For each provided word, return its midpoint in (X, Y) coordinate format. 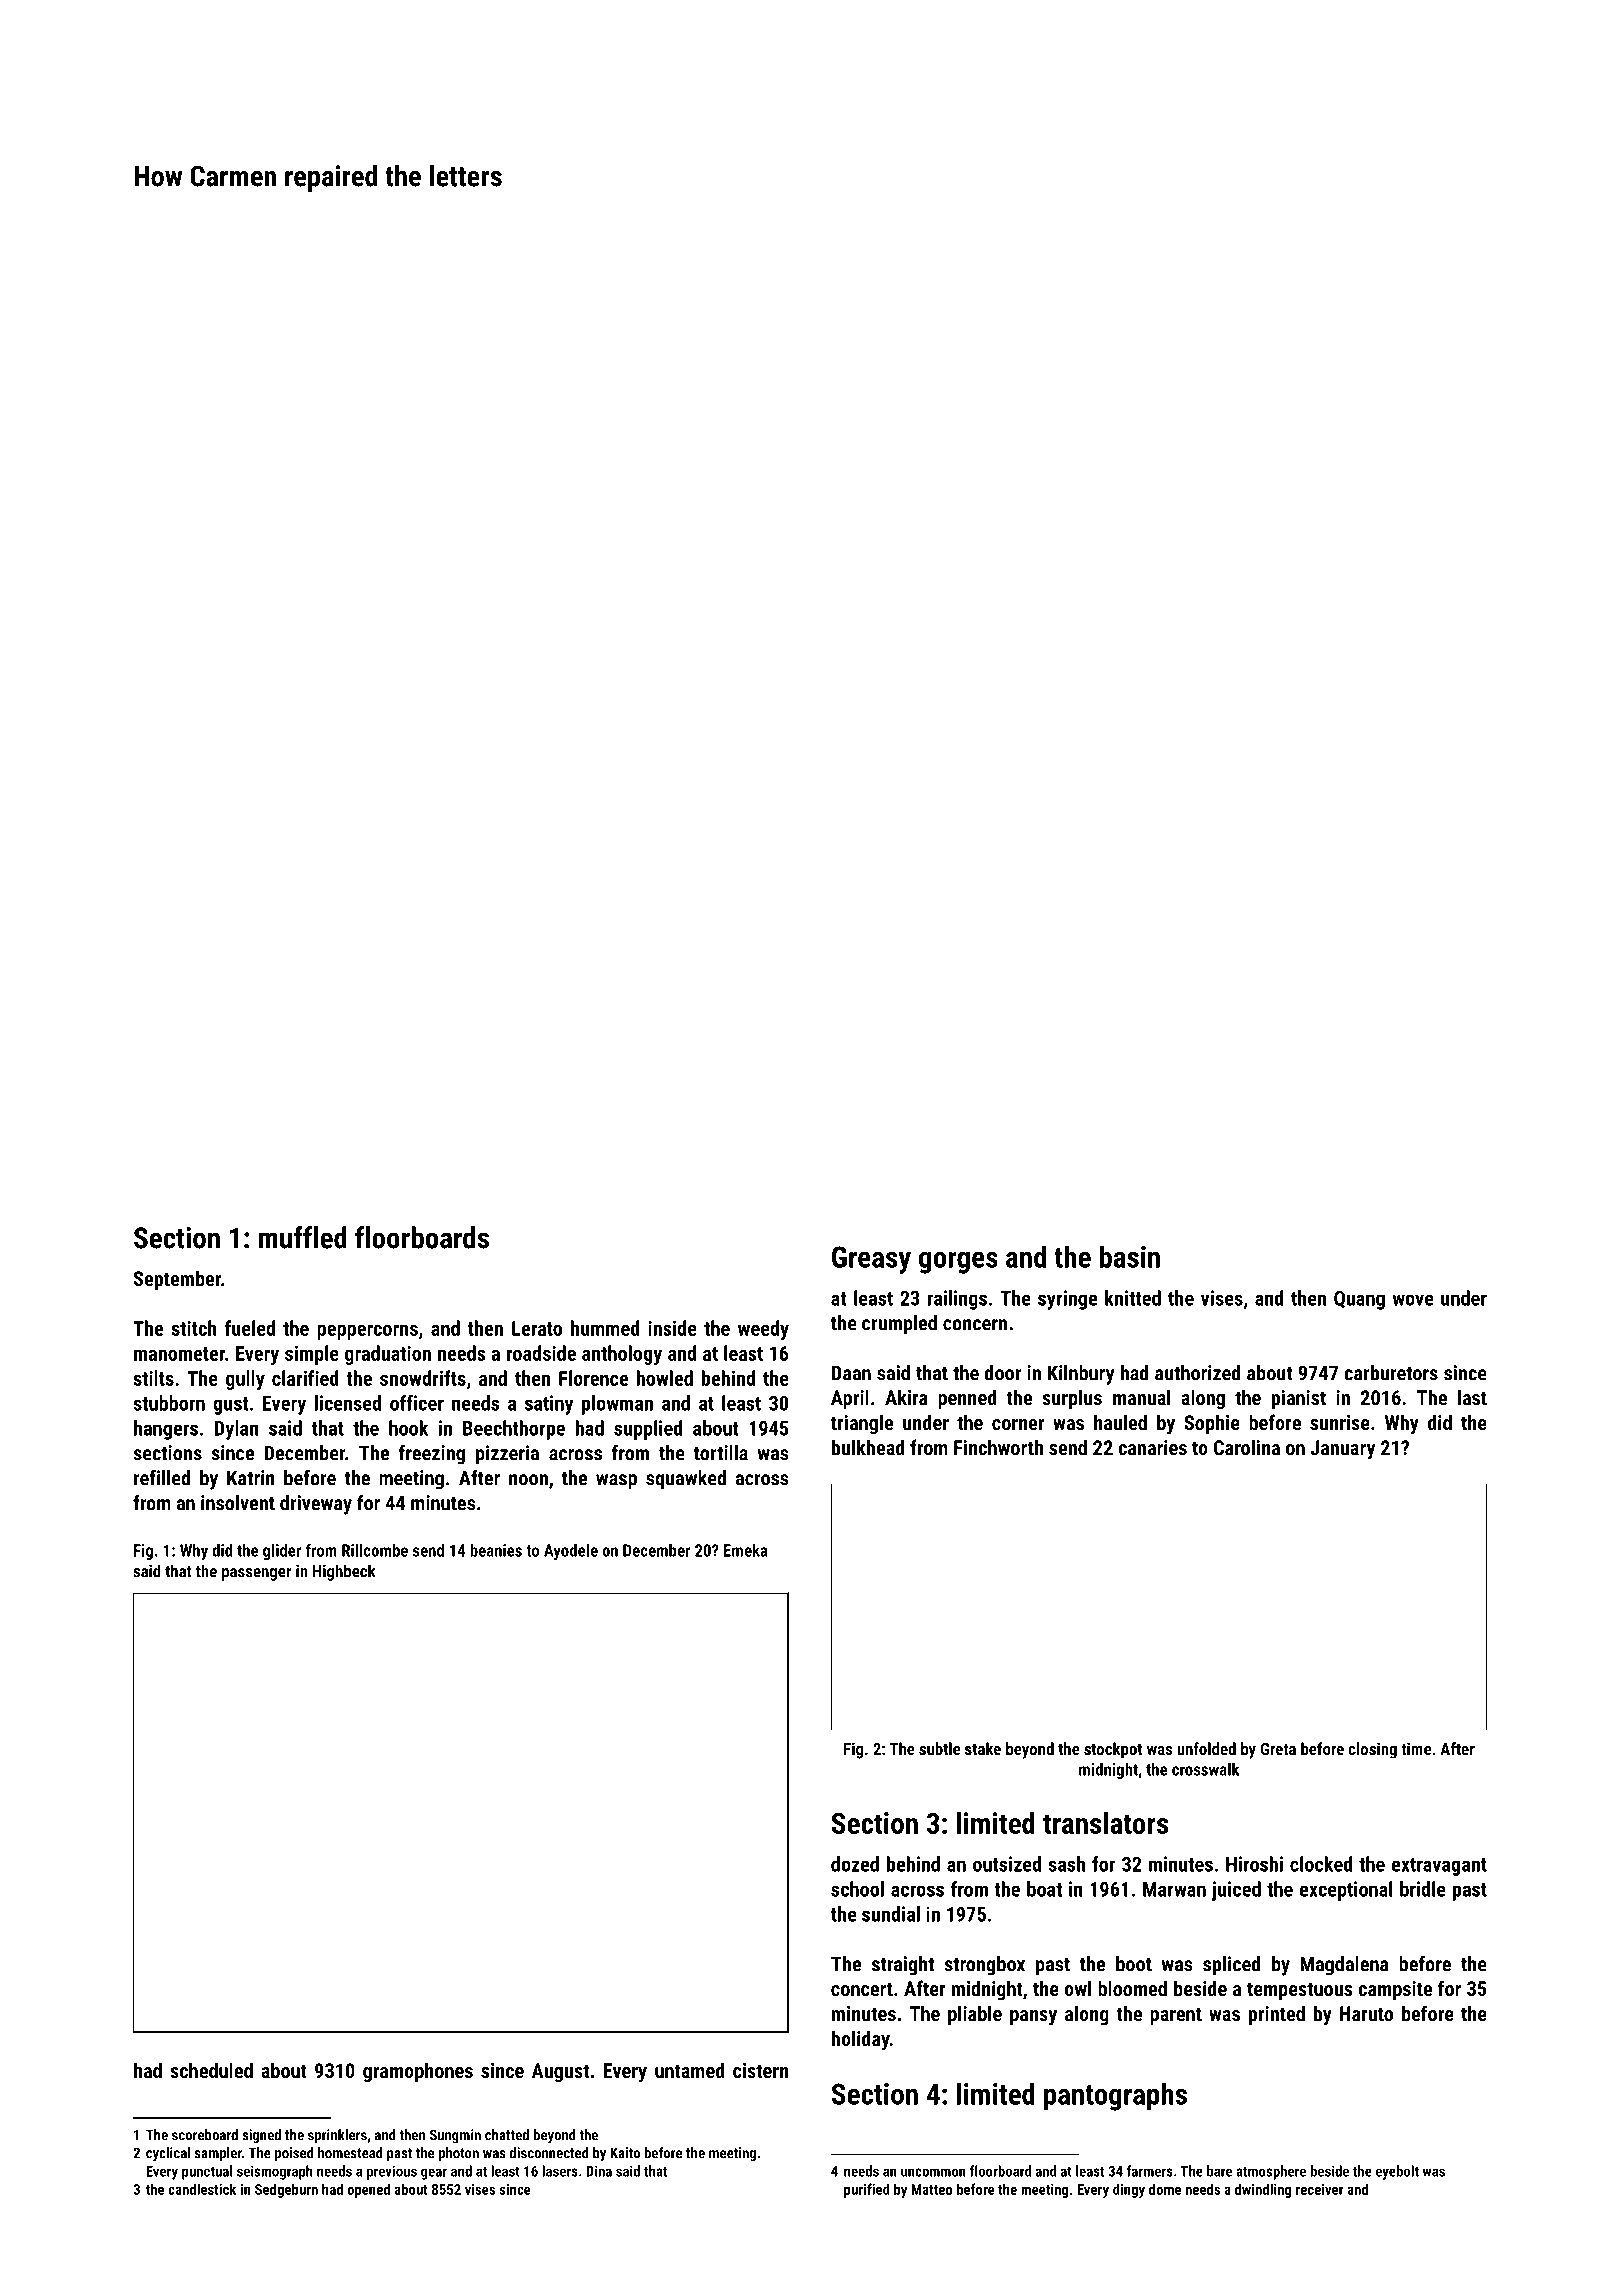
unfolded (1206, 1748)
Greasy (871, 1260)
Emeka (745, 1550)
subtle (939, 1748)
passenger (257, 1574)
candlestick (202, 2189)
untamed (690, 2070)
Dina (599, 2171)
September (177, 1280)
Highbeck (344, 1572)
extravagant (1439, 1867)
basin (1129, 1256)
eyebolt (1397, 2172)
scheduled (211, 2070)
